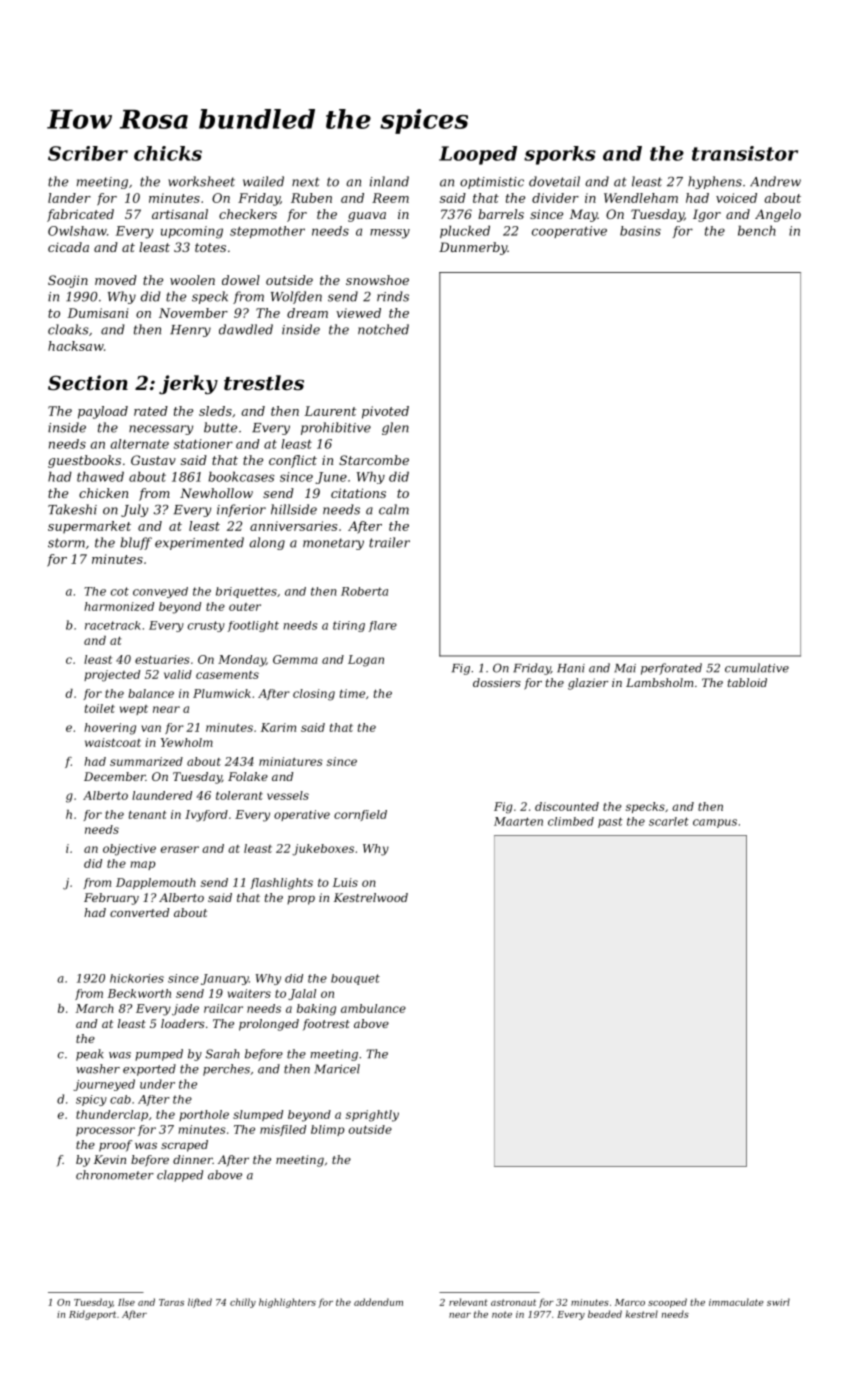 The height and width of the screenshot is (1400, 849). I want to click on chicks, so click(168, 153).
